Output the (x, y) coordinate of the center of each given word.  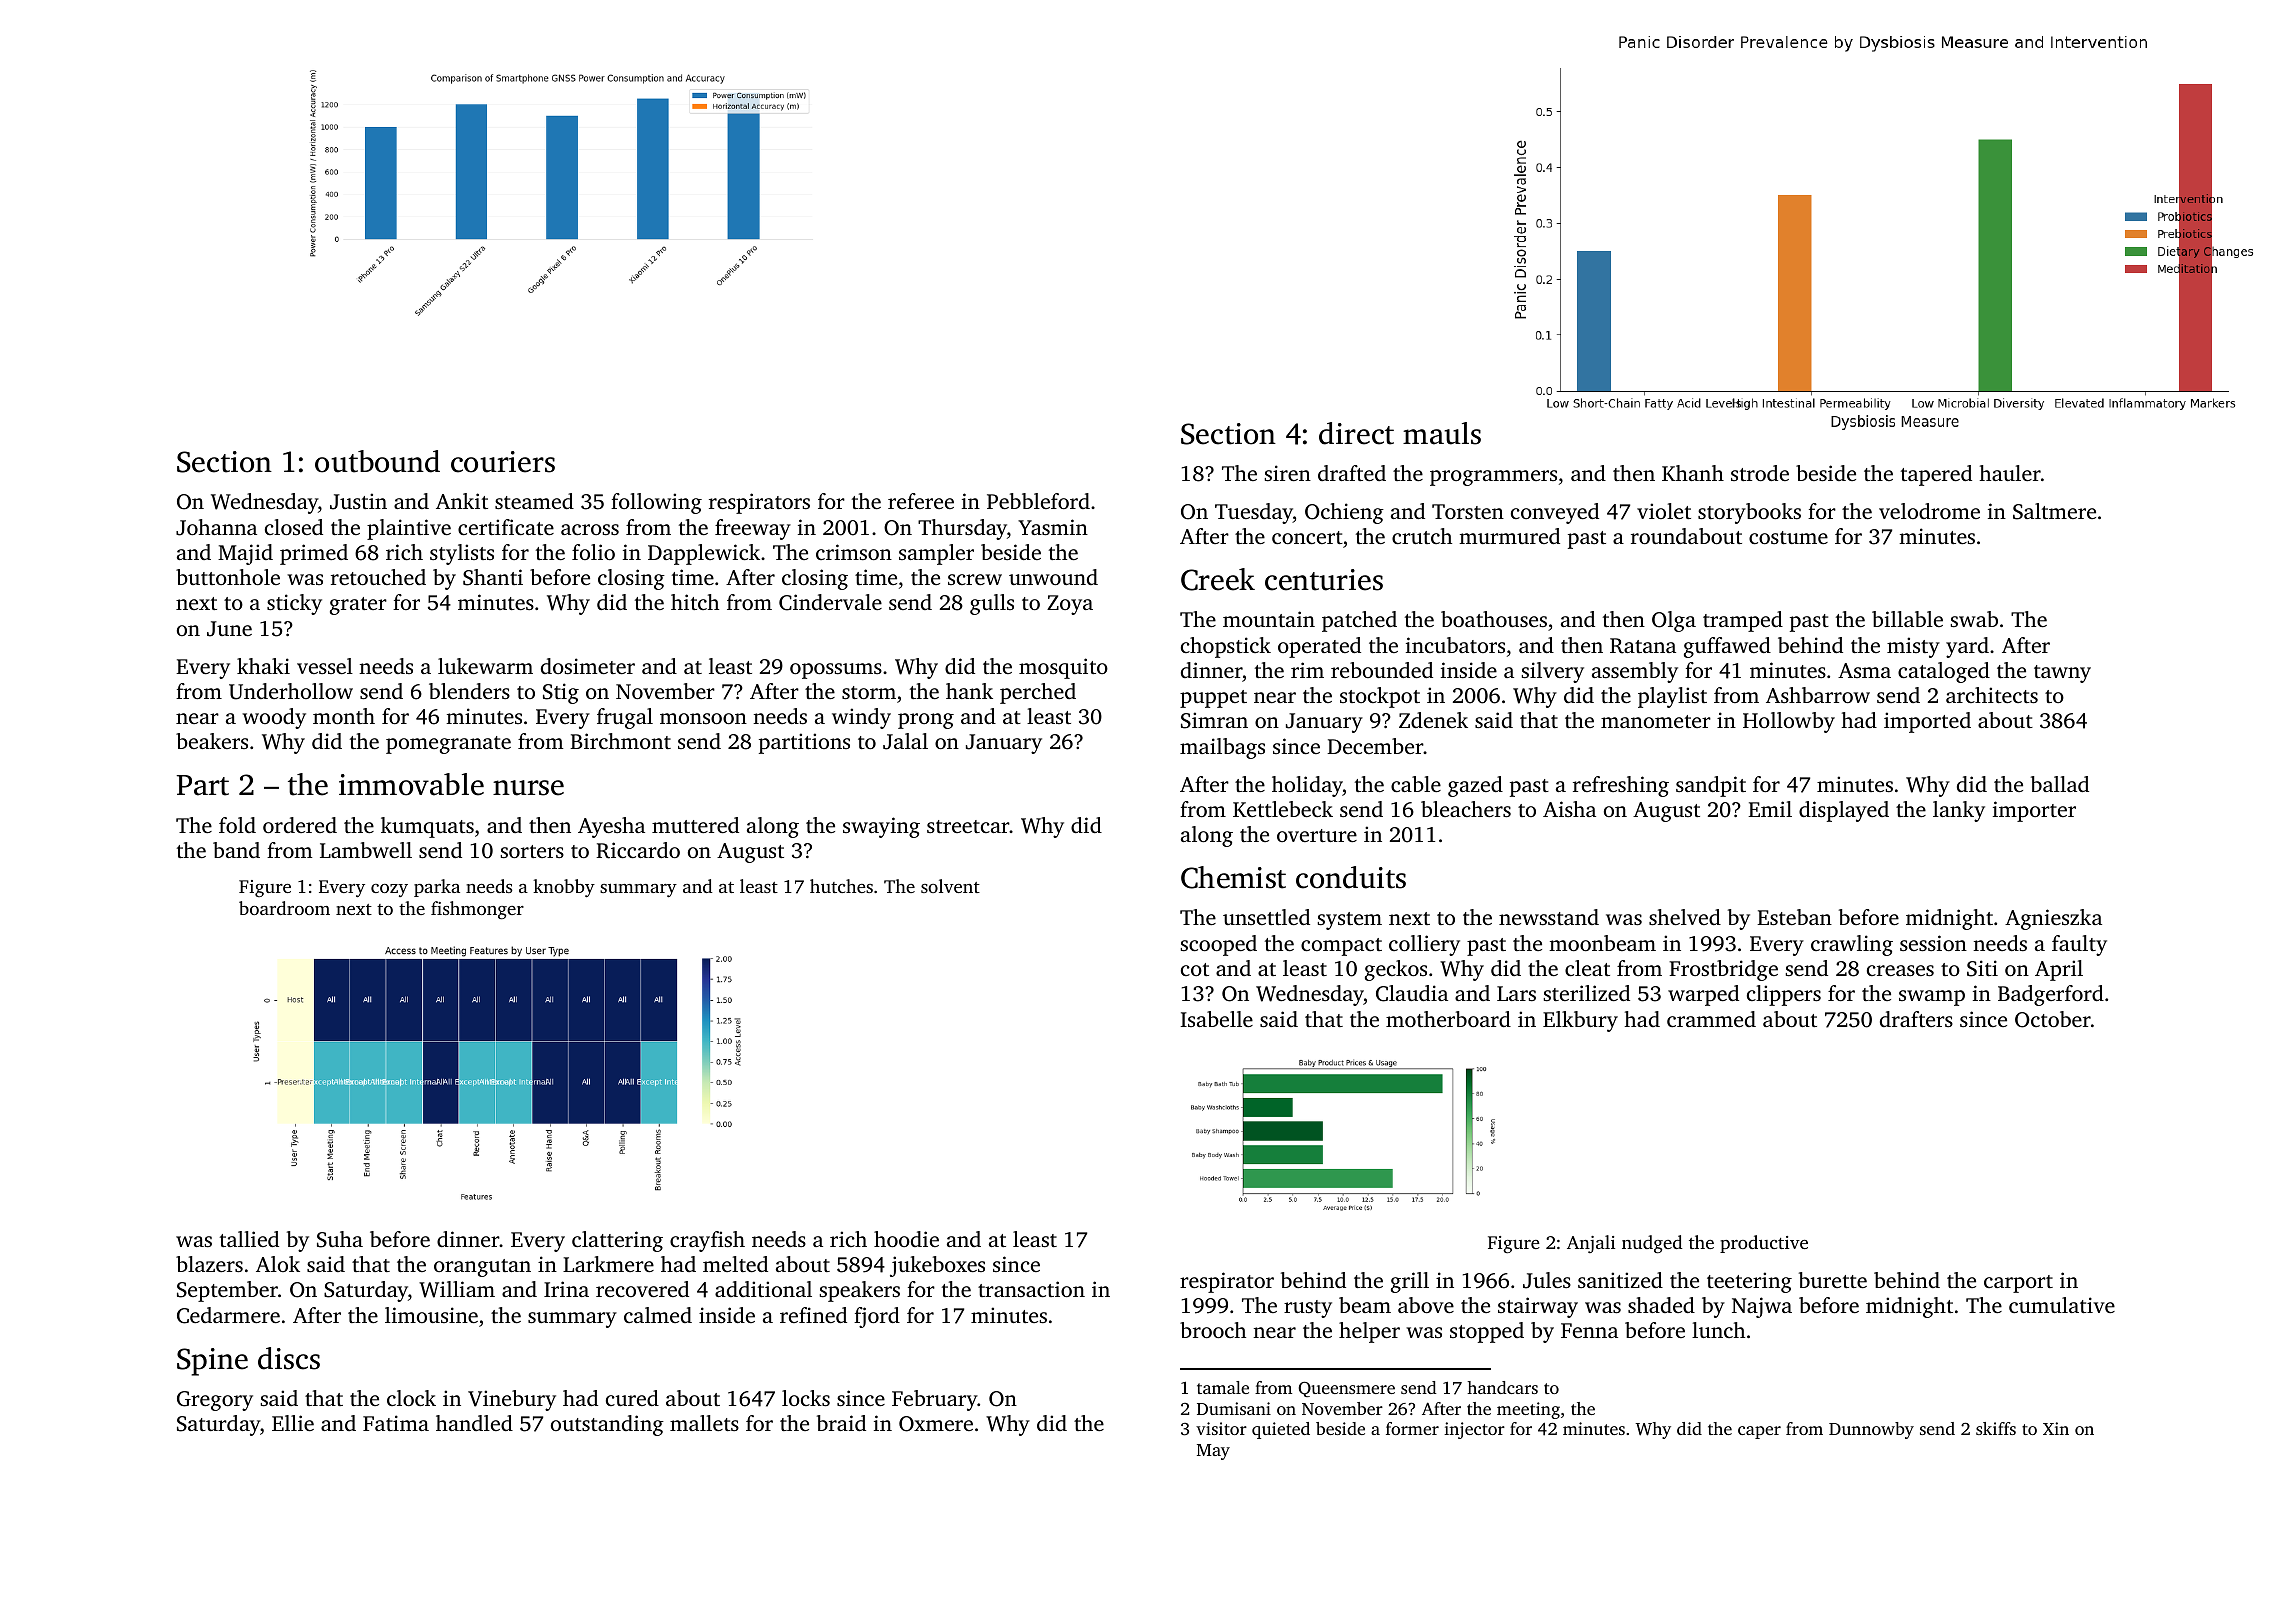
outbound (377, 461)
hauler (2010, 473)
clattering (617, 1241)
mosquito (1063, 668)
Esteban (1794, 917)
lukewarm (485, 666)
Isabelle (1216, 1019)
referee (921, 501)
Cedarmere (228, 1315)
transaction (1031, 1289)
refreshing (1621, 786)
